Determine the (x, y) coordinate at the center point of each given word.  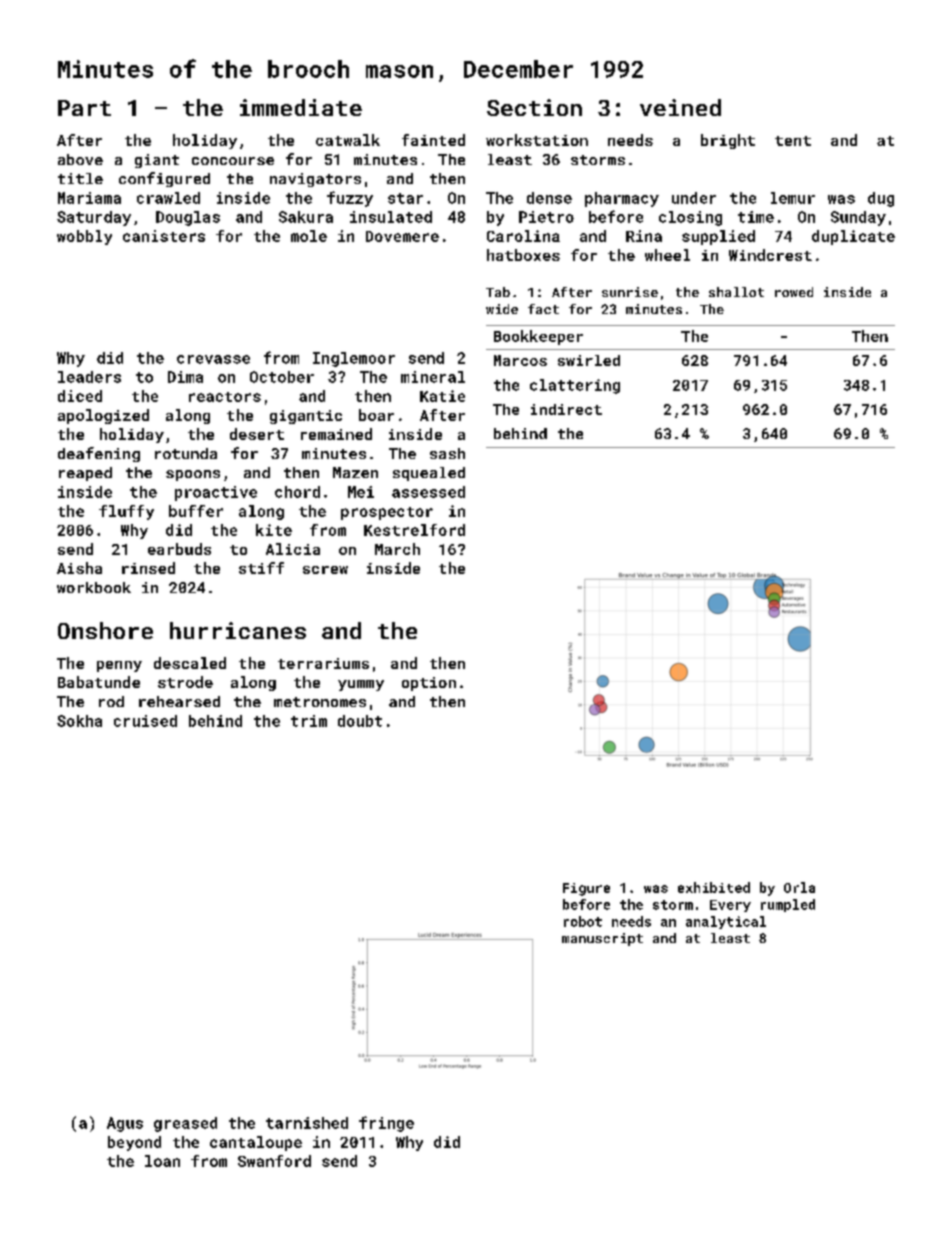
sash (447, 453)
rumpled (788, 905)
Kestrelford (414, 530)
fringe (386, 1124)
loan (162, 1161)
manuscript (602, 939)
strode (185, 682)
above (80, 159)
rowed (794, 292)
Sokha (79, 721)
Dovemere (402, 236)
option (429, 684)
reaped (85, 474)
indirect (566, 409)
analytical (726, 922)
